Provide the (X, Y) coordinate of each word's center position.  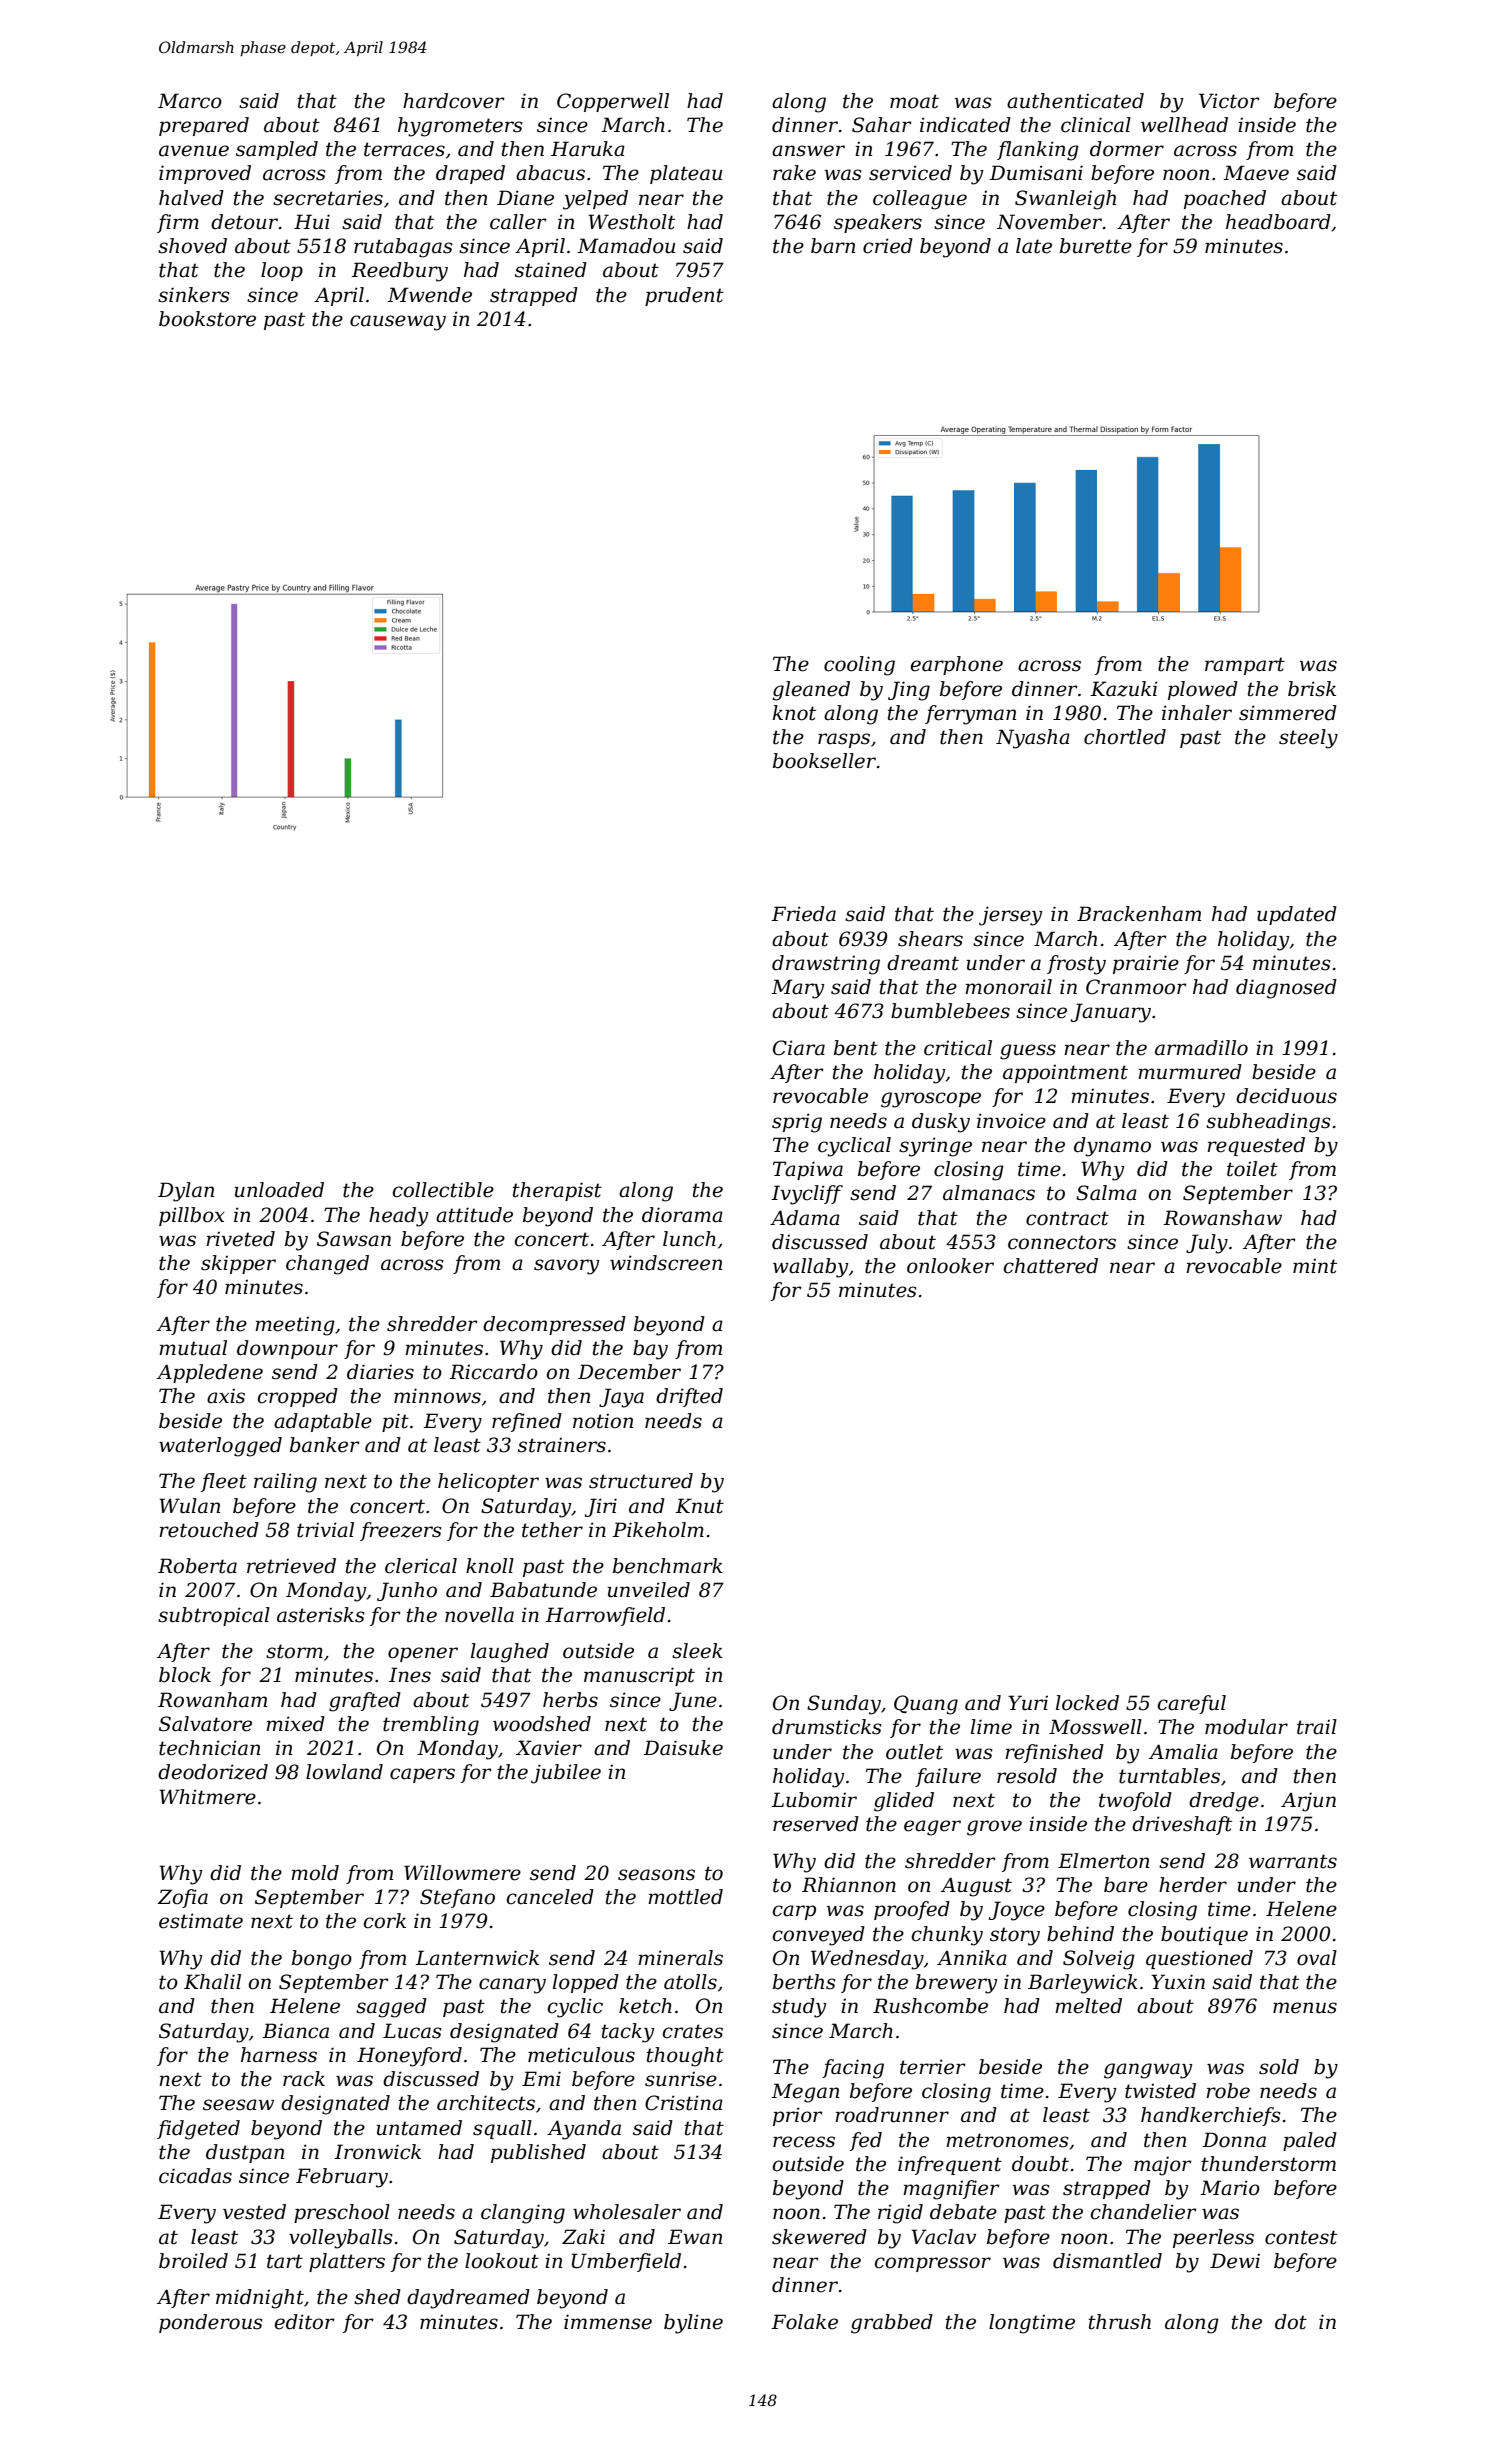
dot (1291, 2322)
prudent (684, 296)
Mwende (429, 295)
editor (304, 2322)
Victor (1229, 101)
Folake (804, 2322)
